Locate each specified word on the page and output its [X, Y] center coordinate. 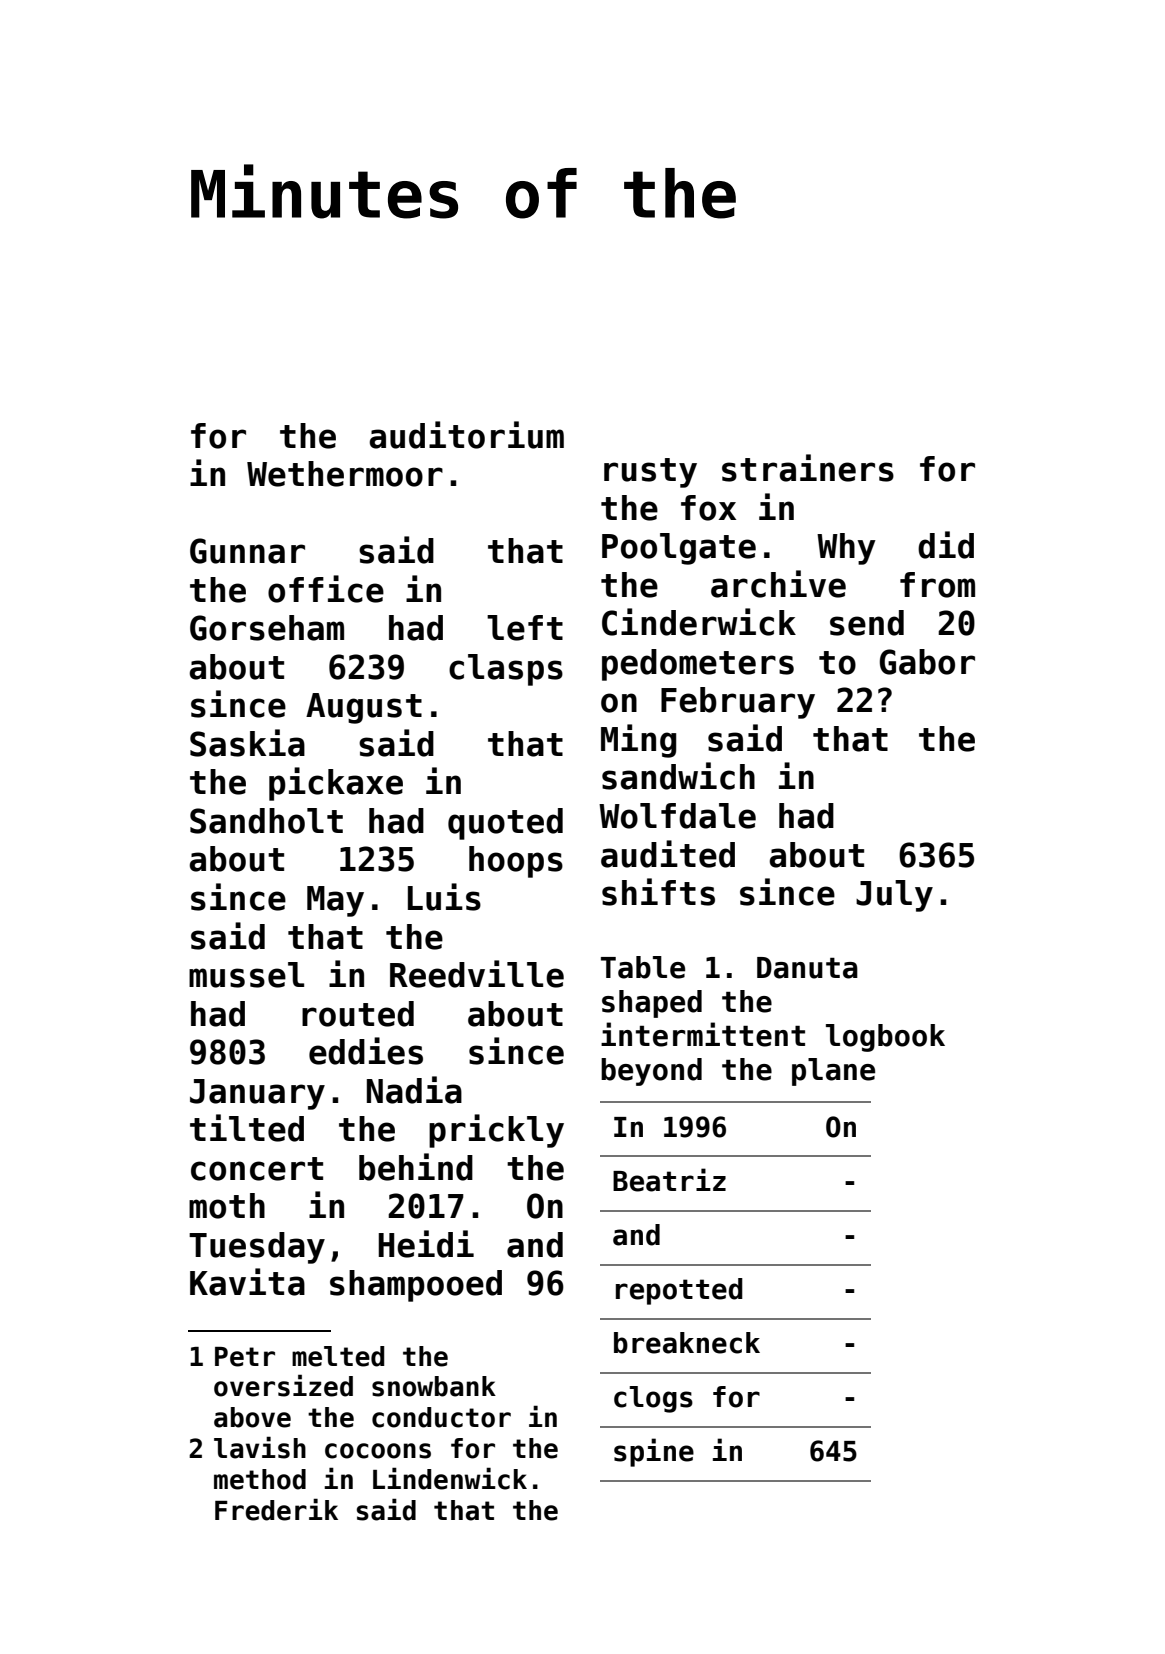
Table [643, 967]
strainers [808, 468]
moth [227, 1206]
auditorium [466, 435]
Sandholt [266, 821]
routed [358, 1014]
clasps [506, 670]
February [738, 703]
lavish [260, 1447]
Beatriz [669, 1180]
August [364, 708]
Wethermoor [345, 474]
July [894, 896]
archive [778, 584]
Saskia [247, 743]
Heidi [426, 1244]
